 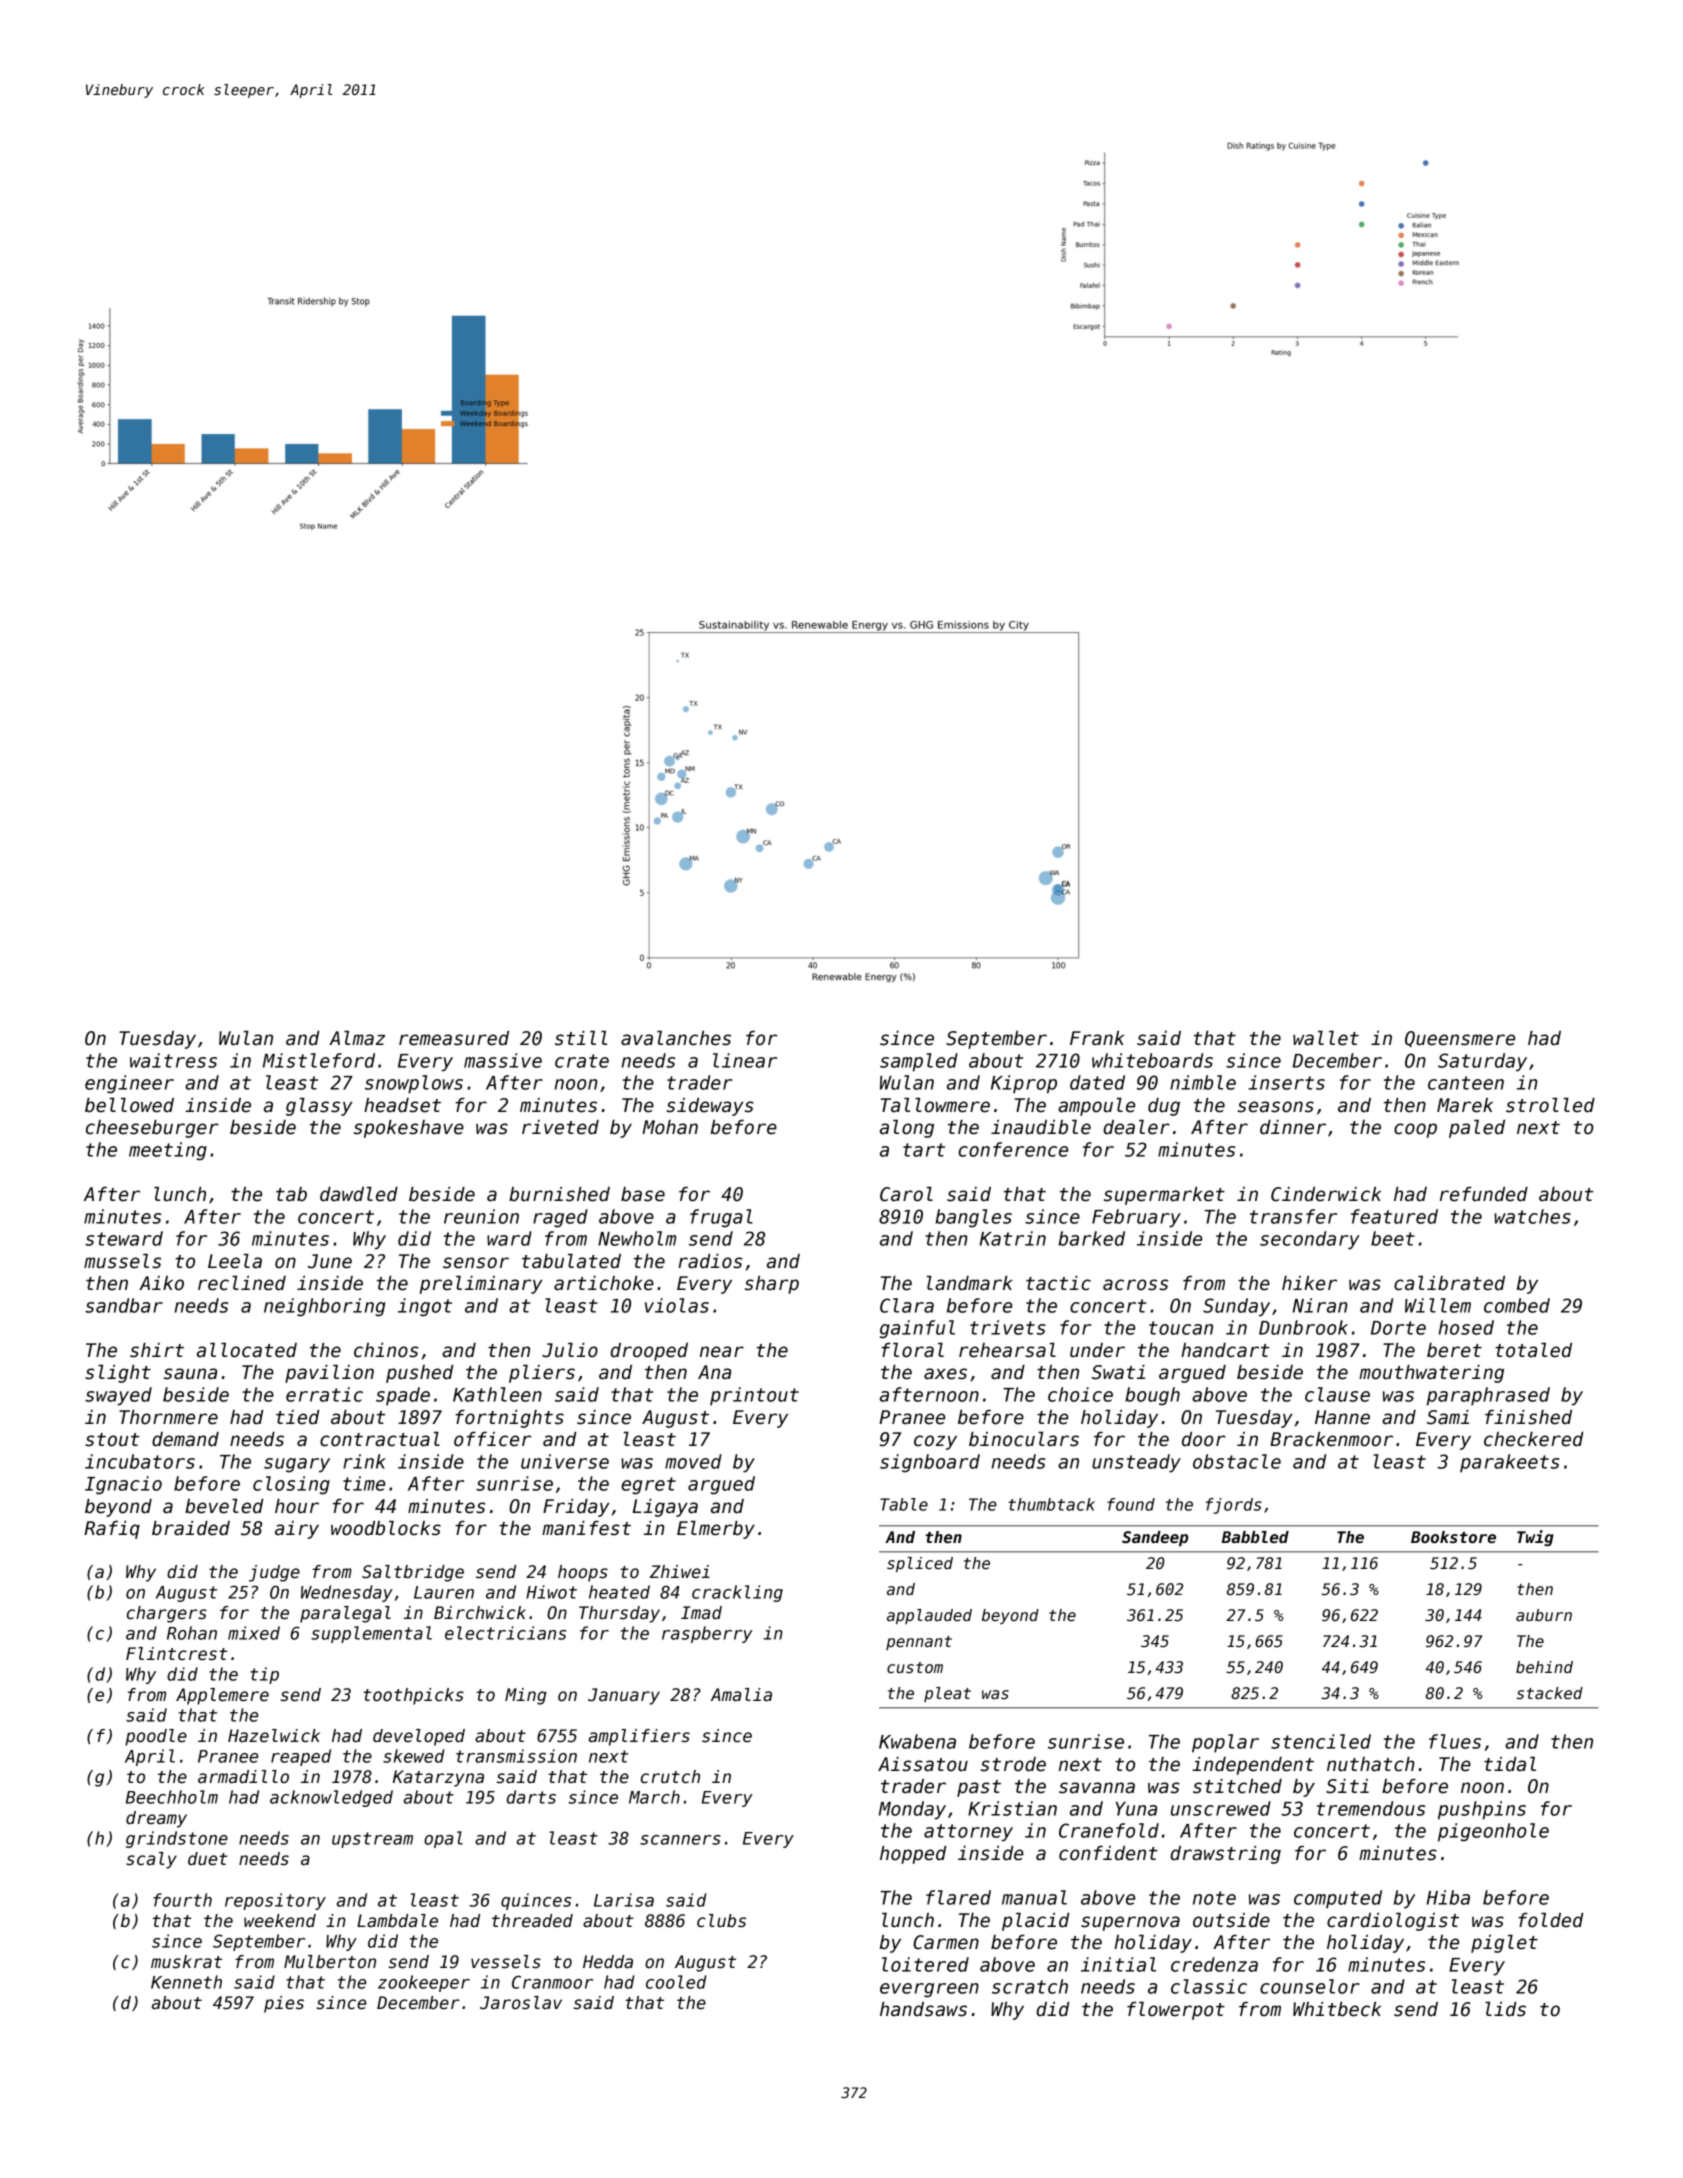 What do you see at coordinates (172, 1797) in the image?
I see `Beechholm` at bounding box center [172, 1797].
